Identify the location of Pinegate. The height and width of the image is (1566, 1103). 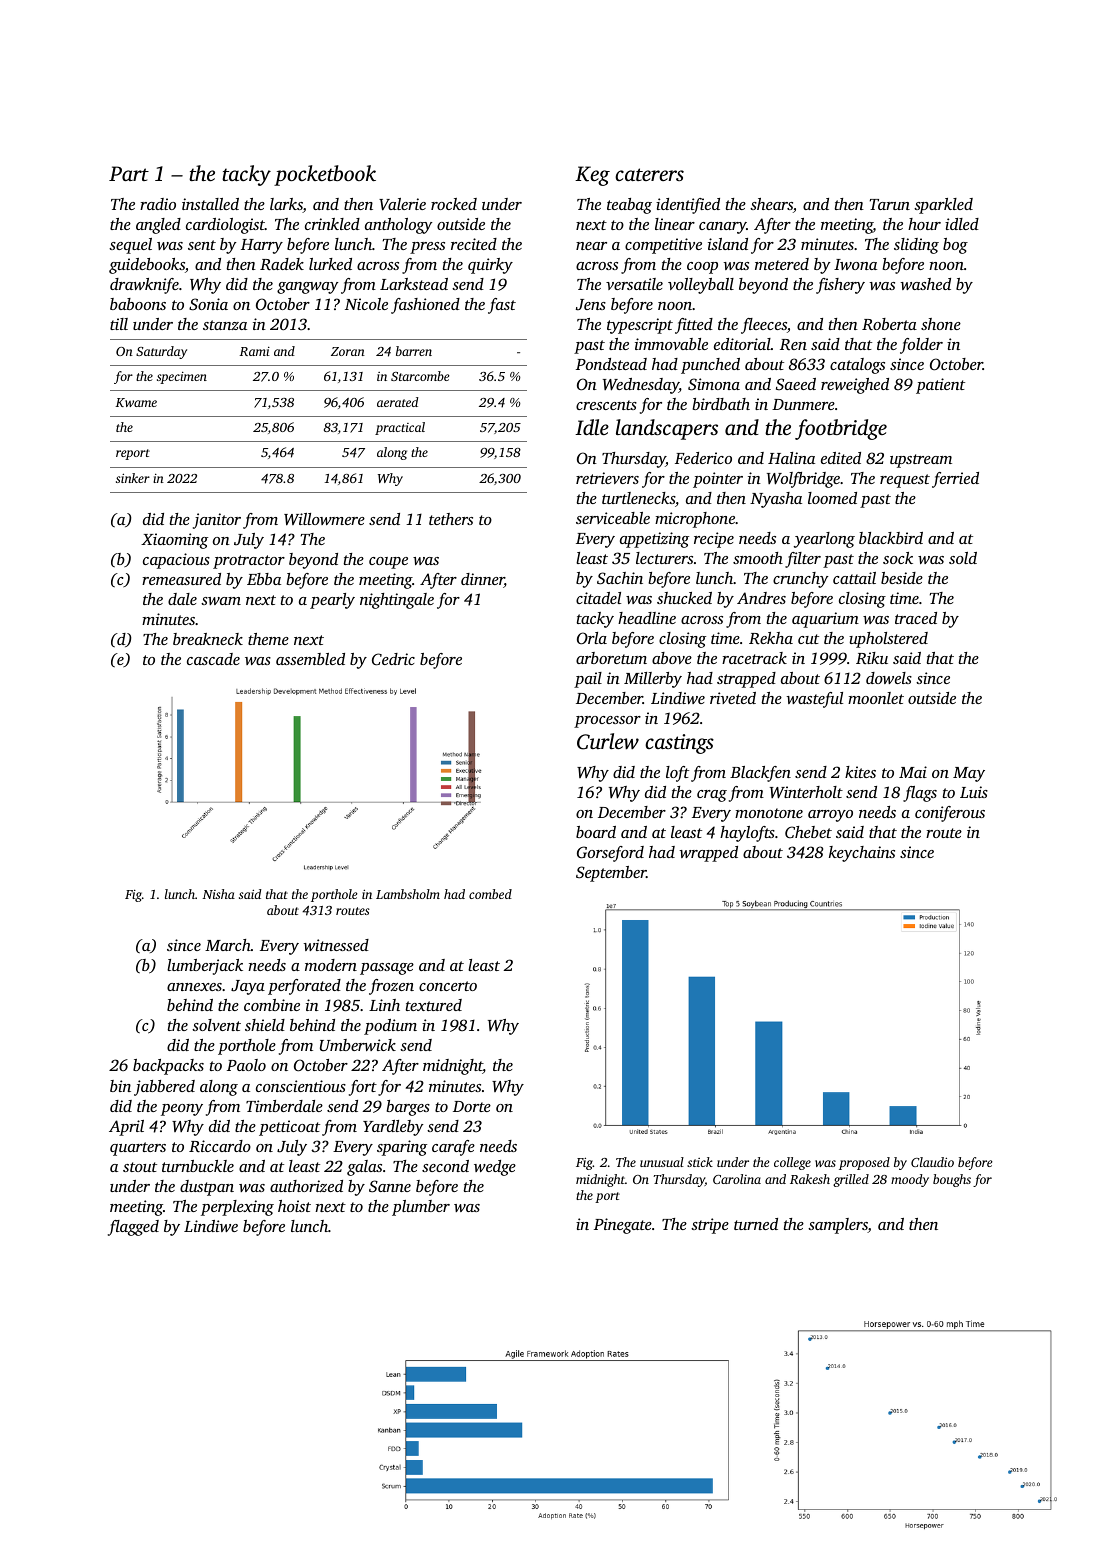
(623, 1226).
